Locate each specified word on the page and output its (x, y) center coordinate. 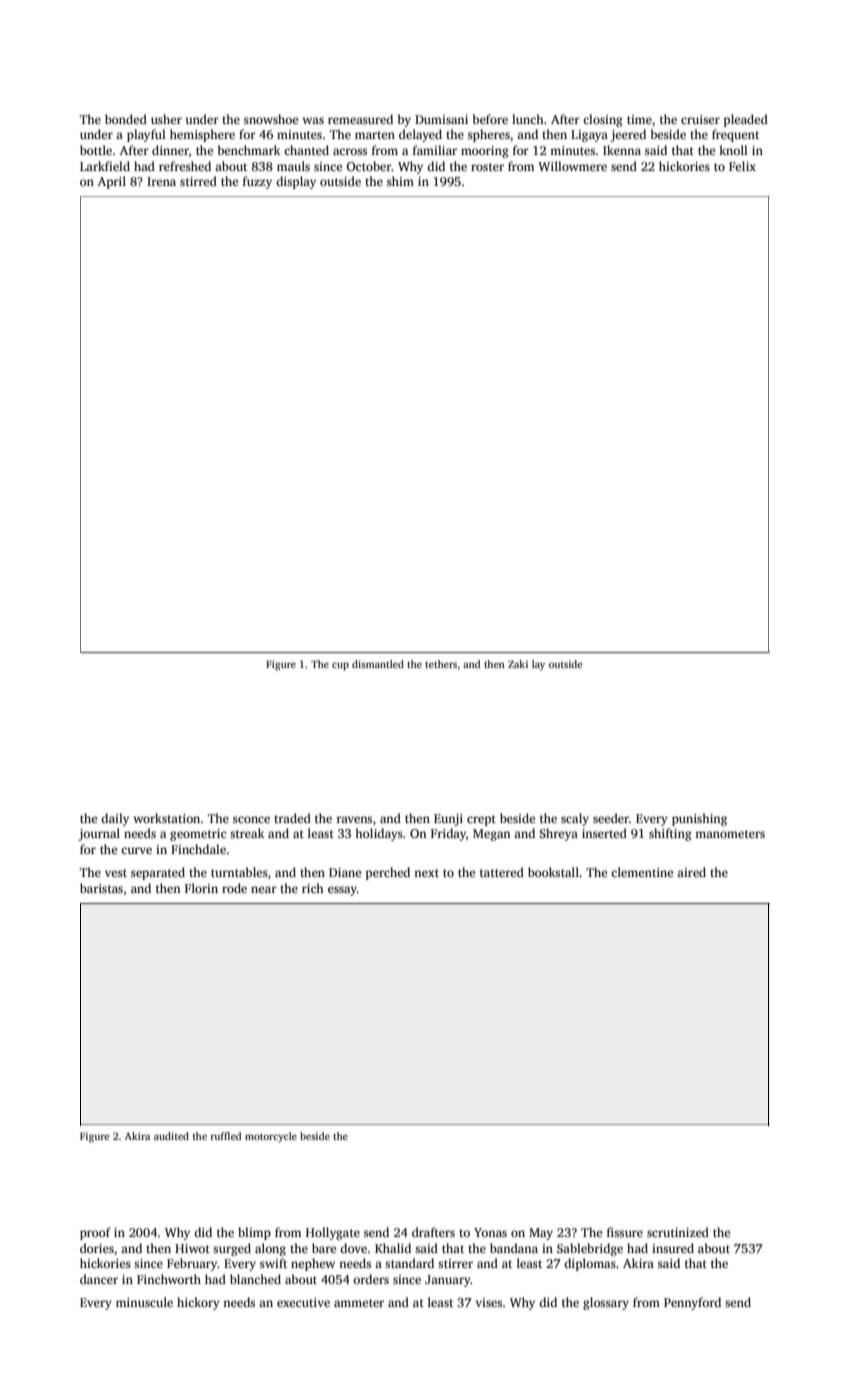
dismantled (378, 664)
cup (340, 666)
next (426, 873)
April (112, 182)
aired (691, 872)
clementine (642, 872)
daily (115, 819)
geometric (198, 835)
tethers (441, 664)
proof (95, 1233)
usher (166, 119)
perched (387, 873)
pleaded (745, 120)
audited (171, 1136)
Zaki (518, 664)
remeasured (360, 119)
